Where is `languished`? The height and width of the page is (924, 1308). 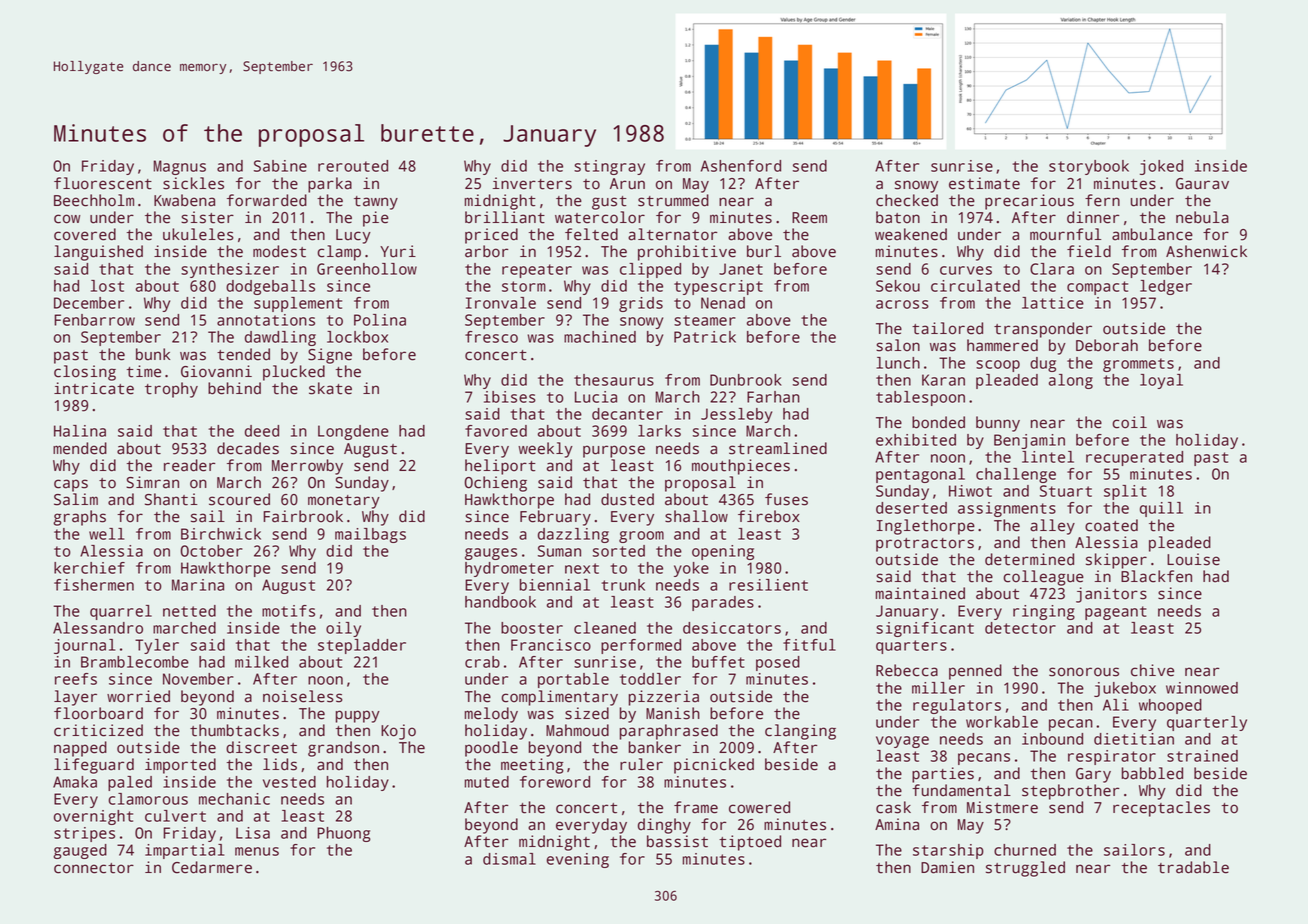
languished is located at coordinates (98, 253).
